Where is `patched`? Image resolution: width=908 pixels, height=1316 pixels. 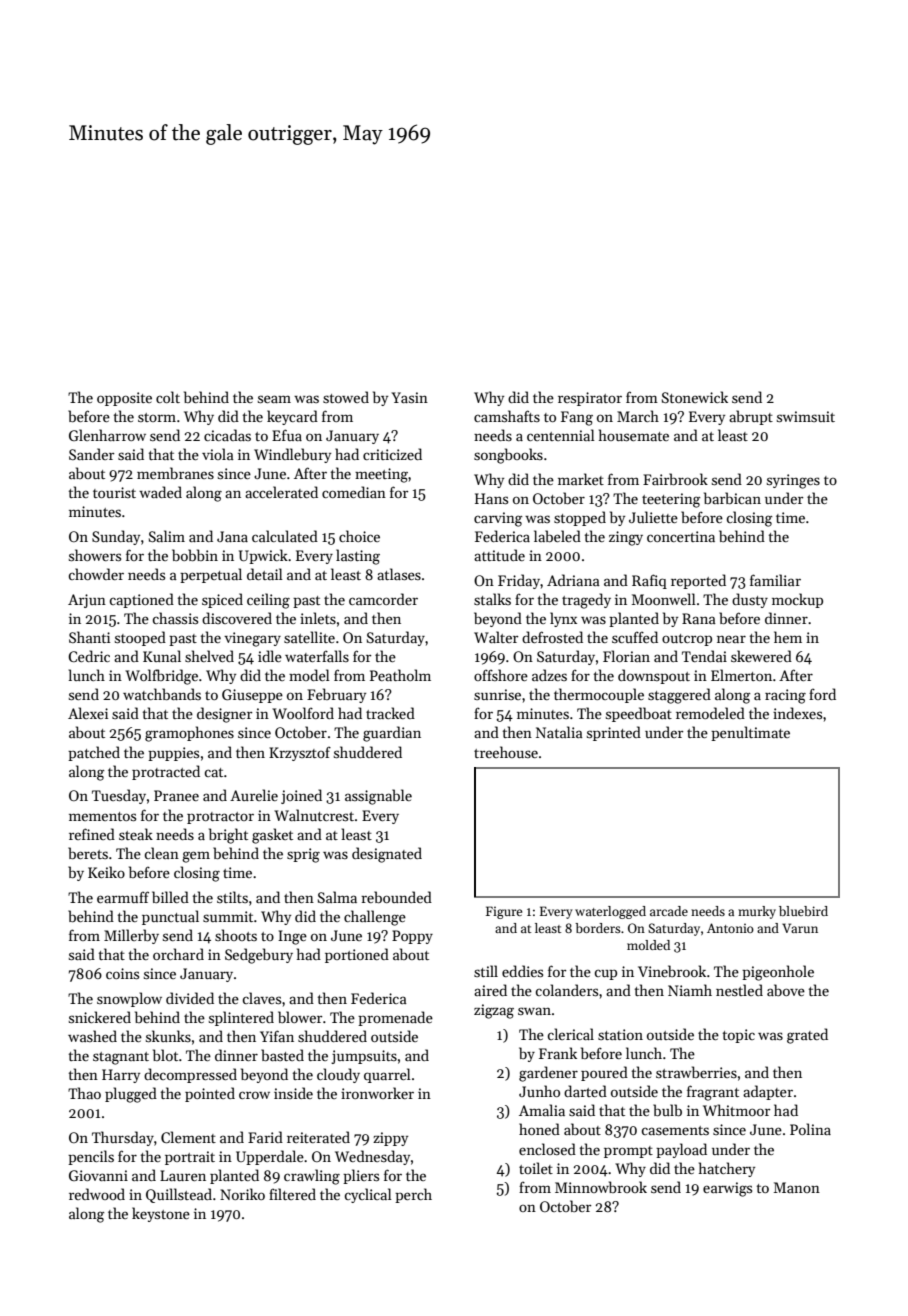 patched is located at coordinates (94, 753).
